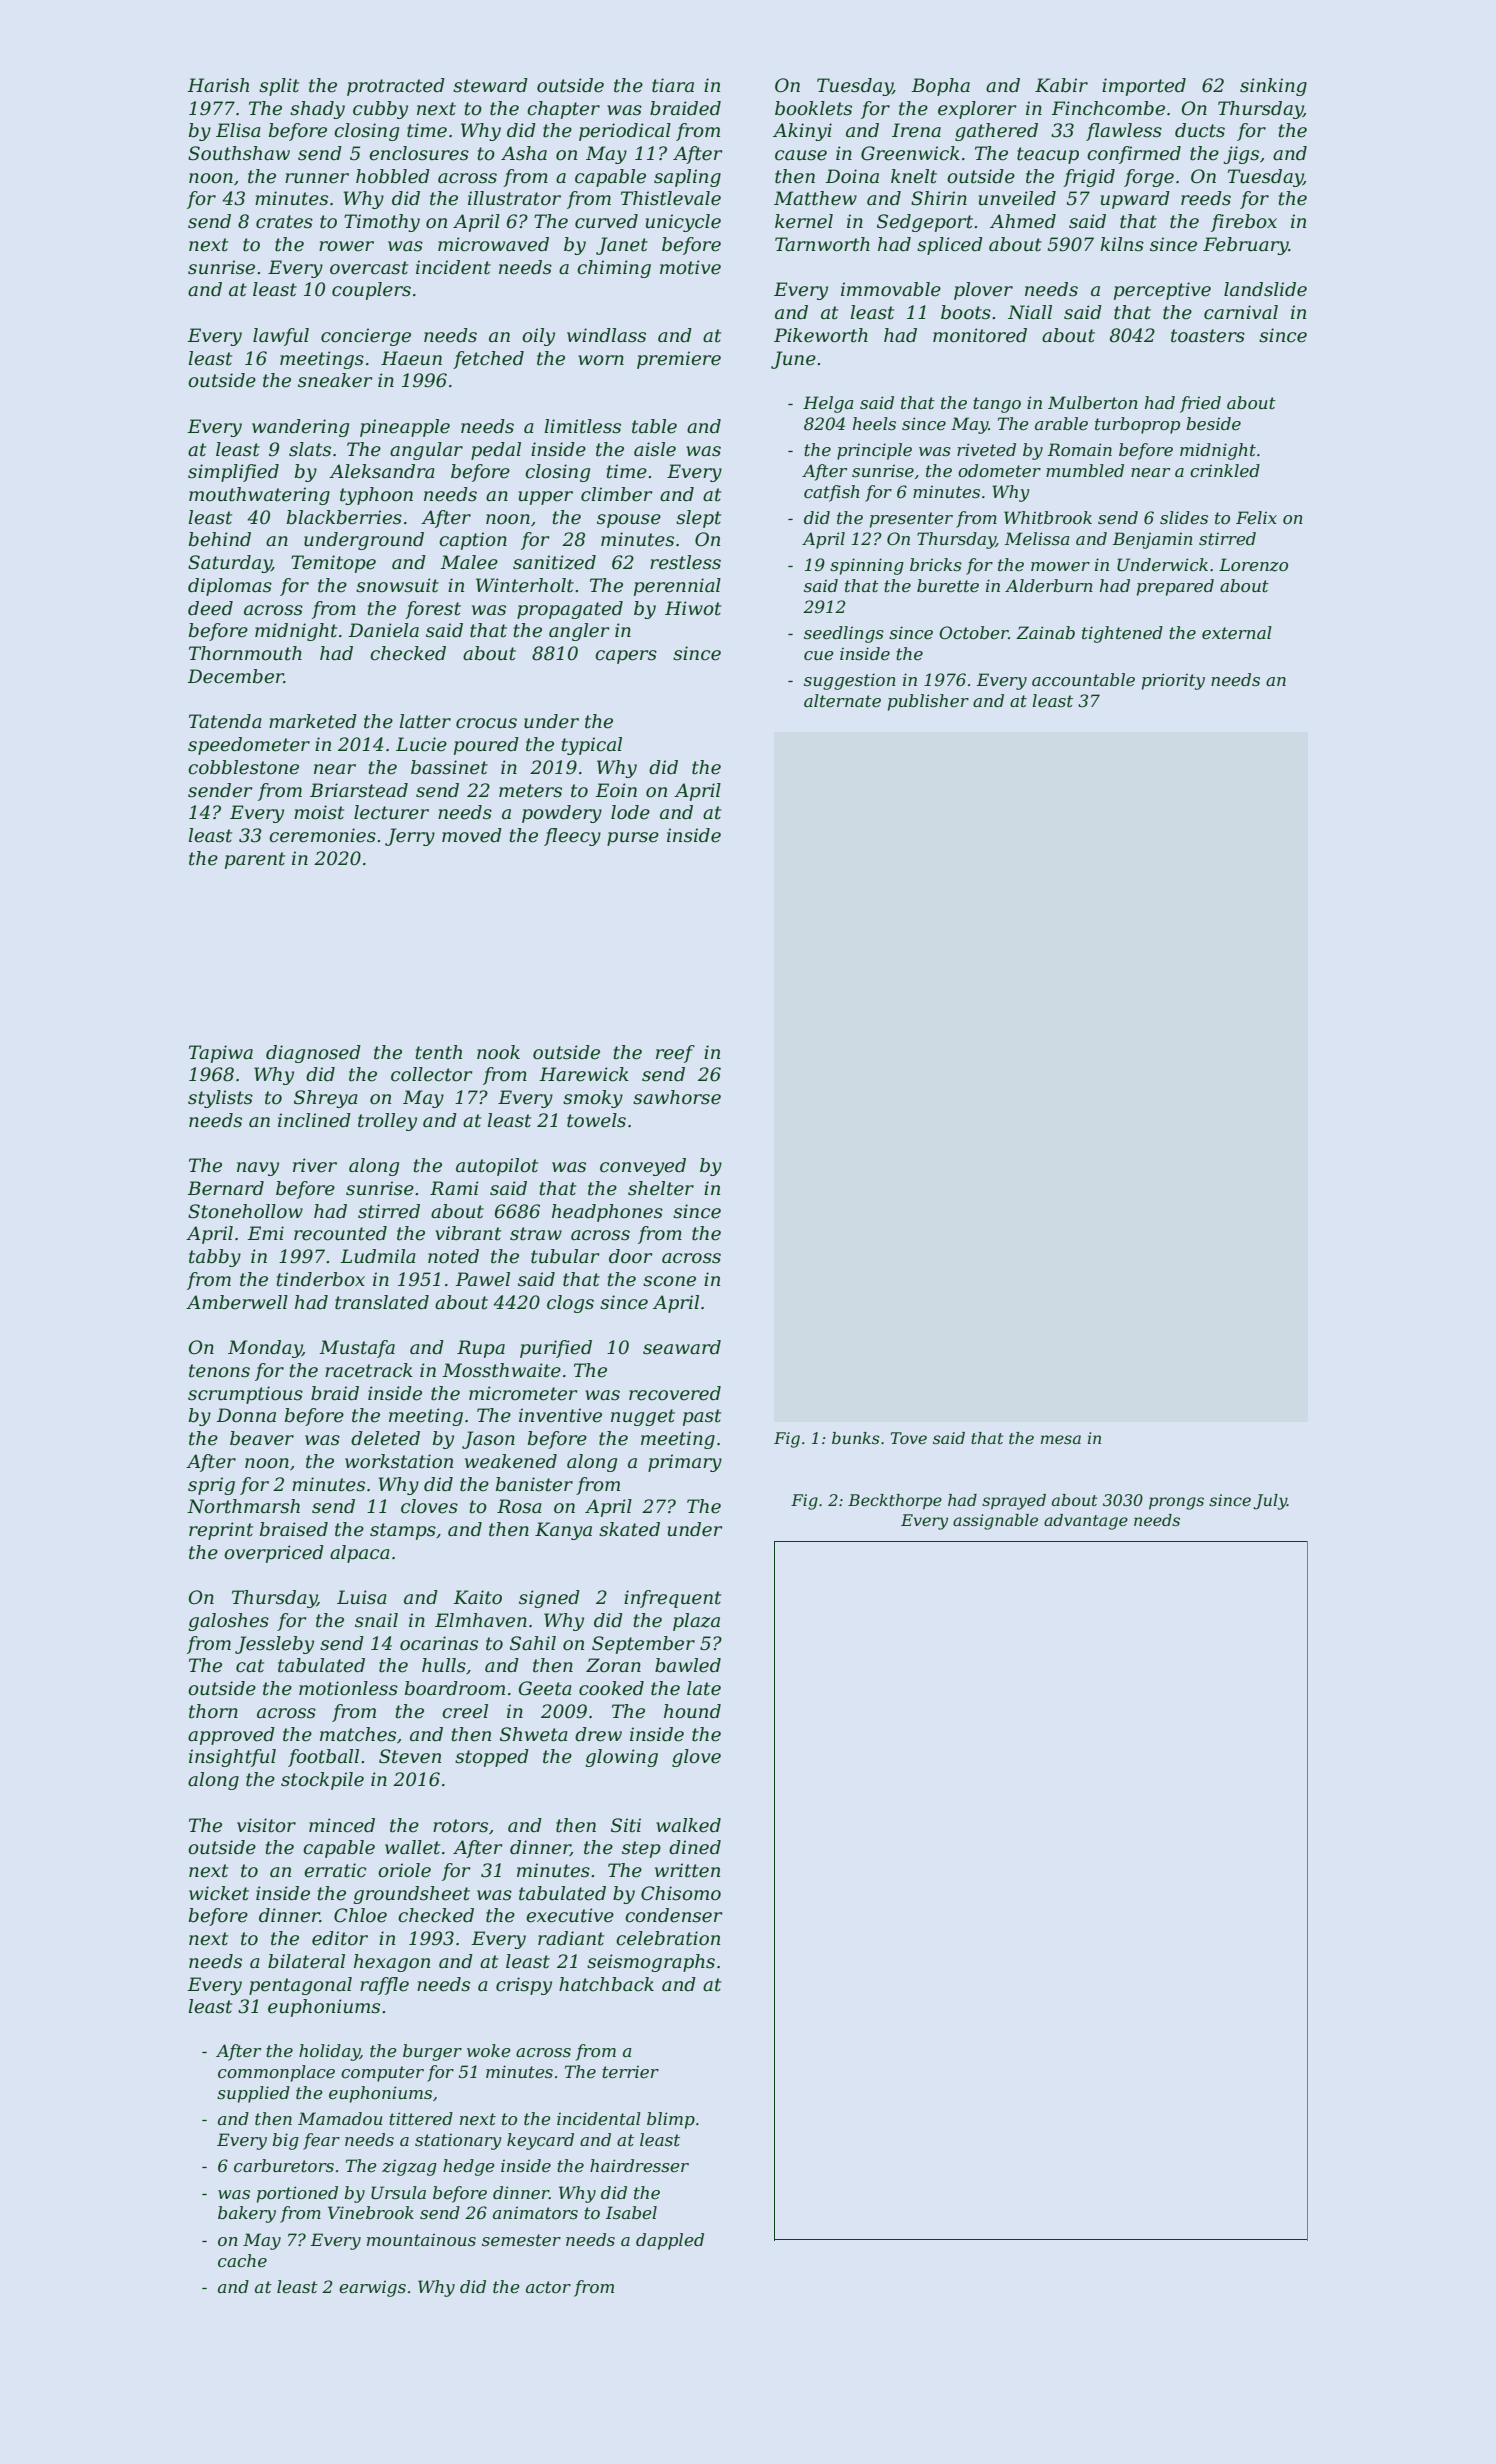 The width and height of the document is (1496, 2464). I want to click on dappled, so click(670, 2241).
